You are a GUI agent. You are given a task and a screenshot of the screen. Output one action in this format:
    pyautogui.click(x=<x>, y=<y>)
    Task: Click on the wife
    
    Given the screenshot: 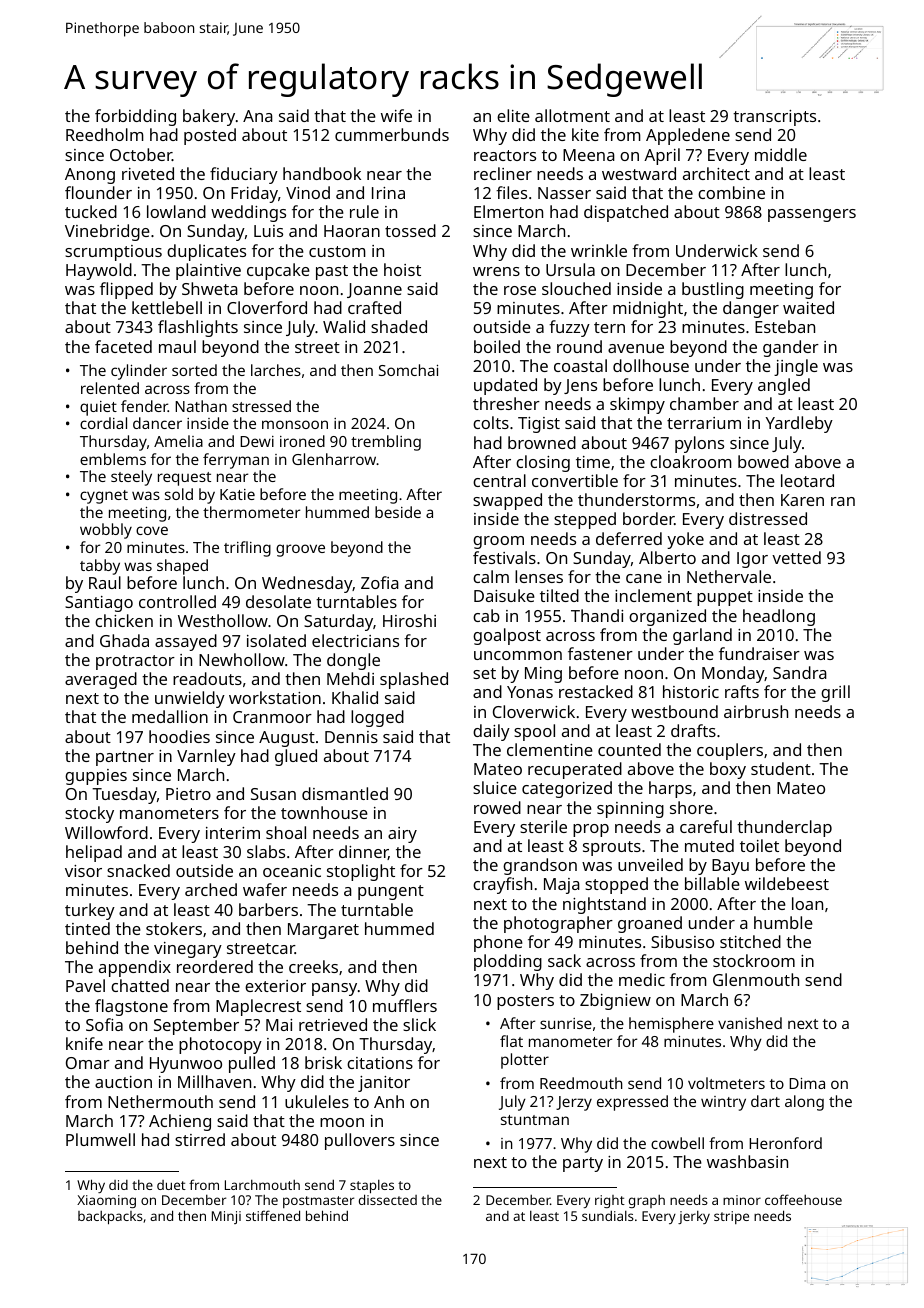 What is the action you would take?
    pyautogui.click(x=396, y=115)
